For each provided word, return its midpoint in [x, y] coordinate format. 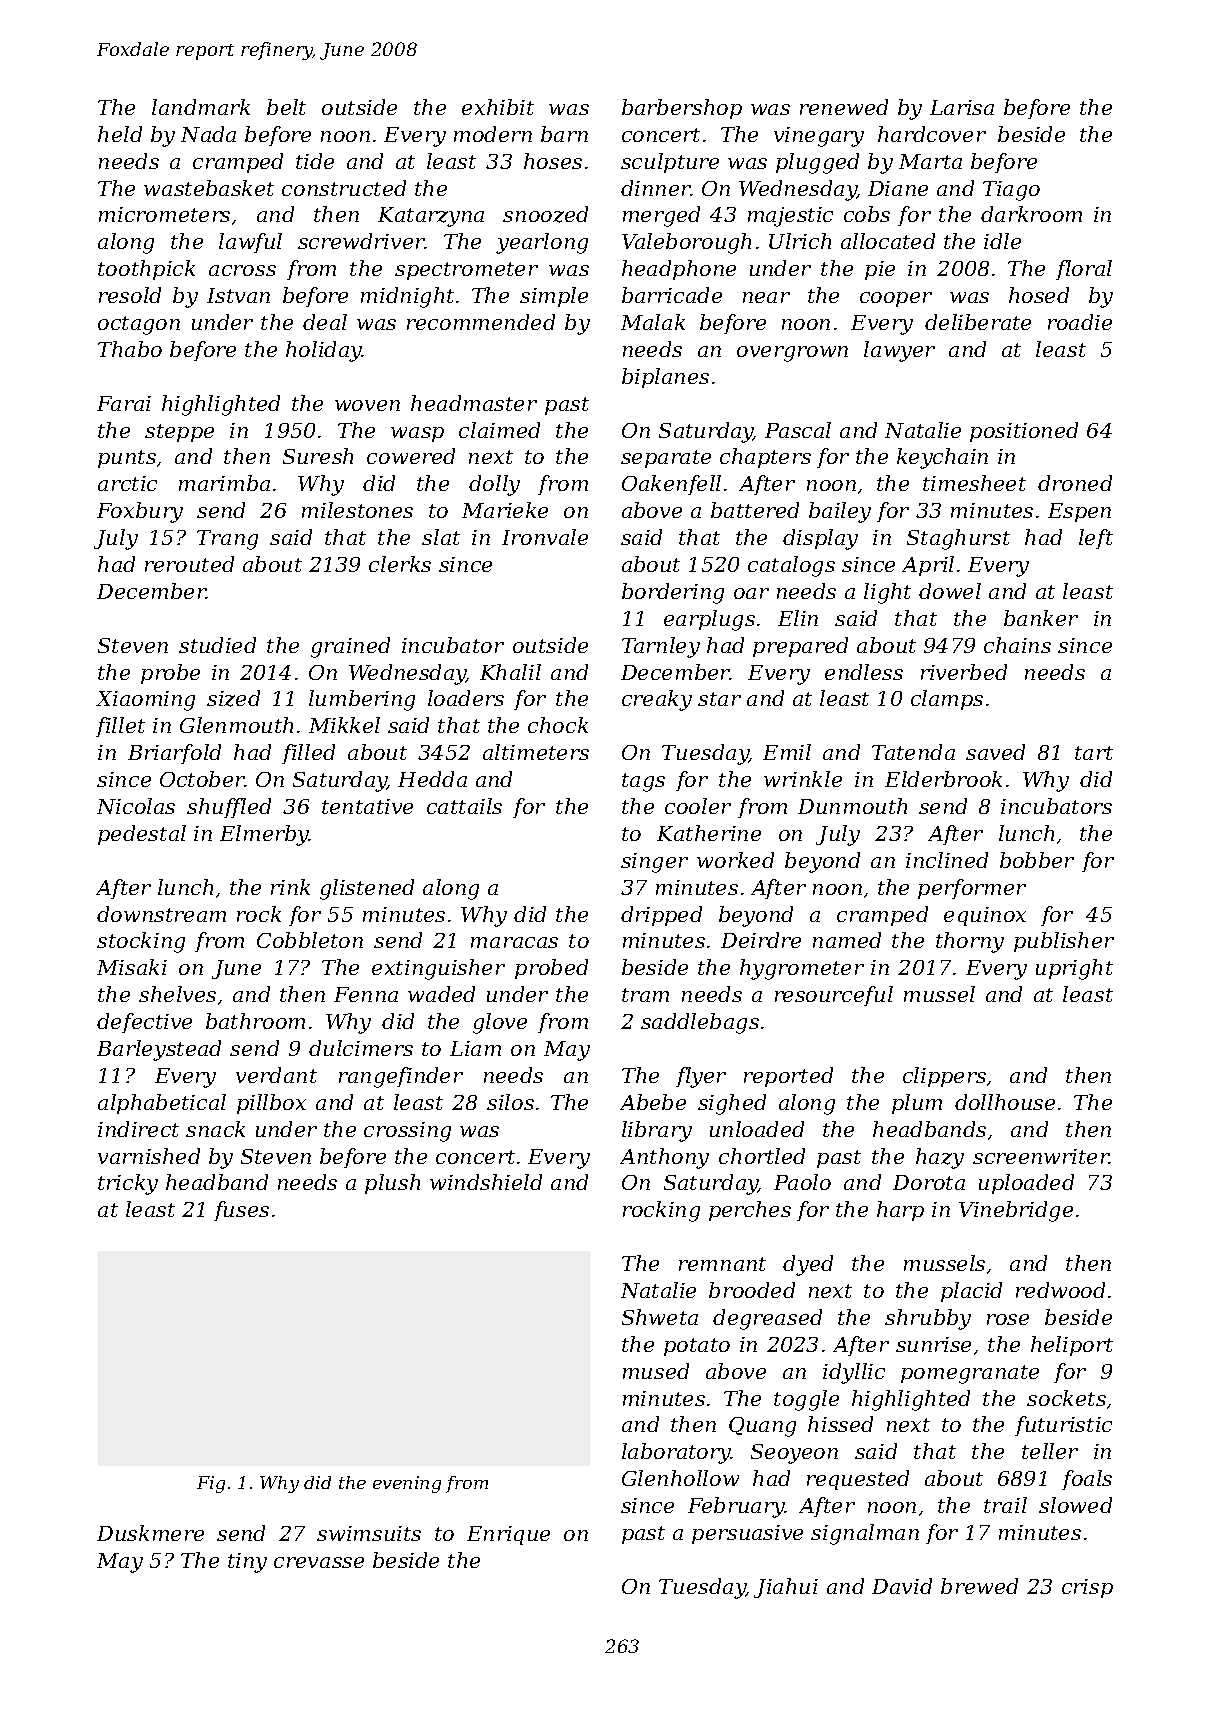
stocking [141, 942]
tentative [367, 806]
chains [1017, 645]
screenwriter [1041, 1156]
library [657, 1131]
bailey [840, 512]
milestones [357, 510]
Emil [787, 752]
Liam [475, 1048]
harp [900, 1211]
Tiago [1011, 191]
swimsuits [369, 1533]
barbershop [682, 109]
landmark [201, 107]
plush [392, 1184]
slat [441, 537]
